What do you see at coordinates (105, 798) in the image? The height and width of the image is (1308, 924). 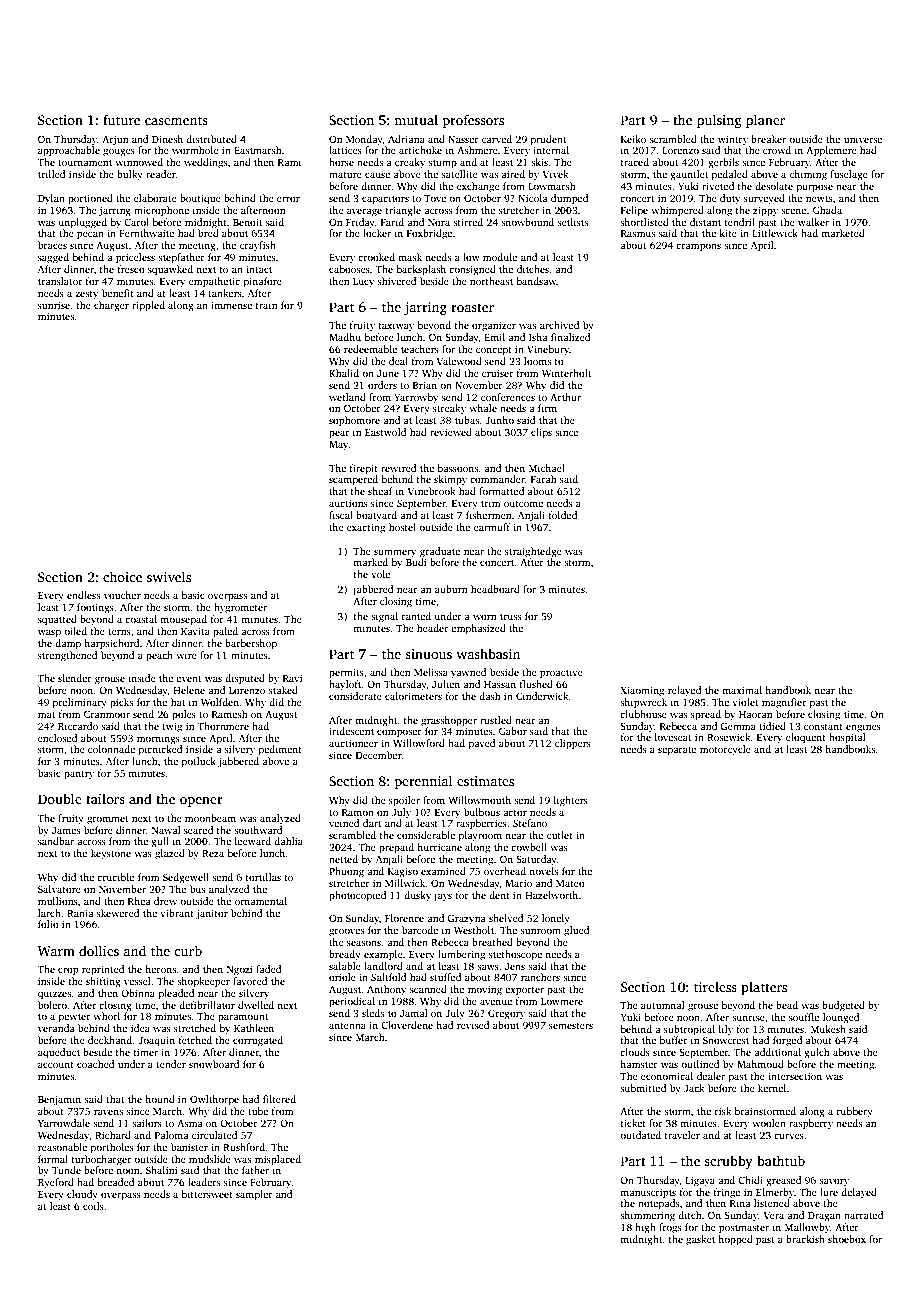 I see `tailors` at bounding box center [105, 798].
